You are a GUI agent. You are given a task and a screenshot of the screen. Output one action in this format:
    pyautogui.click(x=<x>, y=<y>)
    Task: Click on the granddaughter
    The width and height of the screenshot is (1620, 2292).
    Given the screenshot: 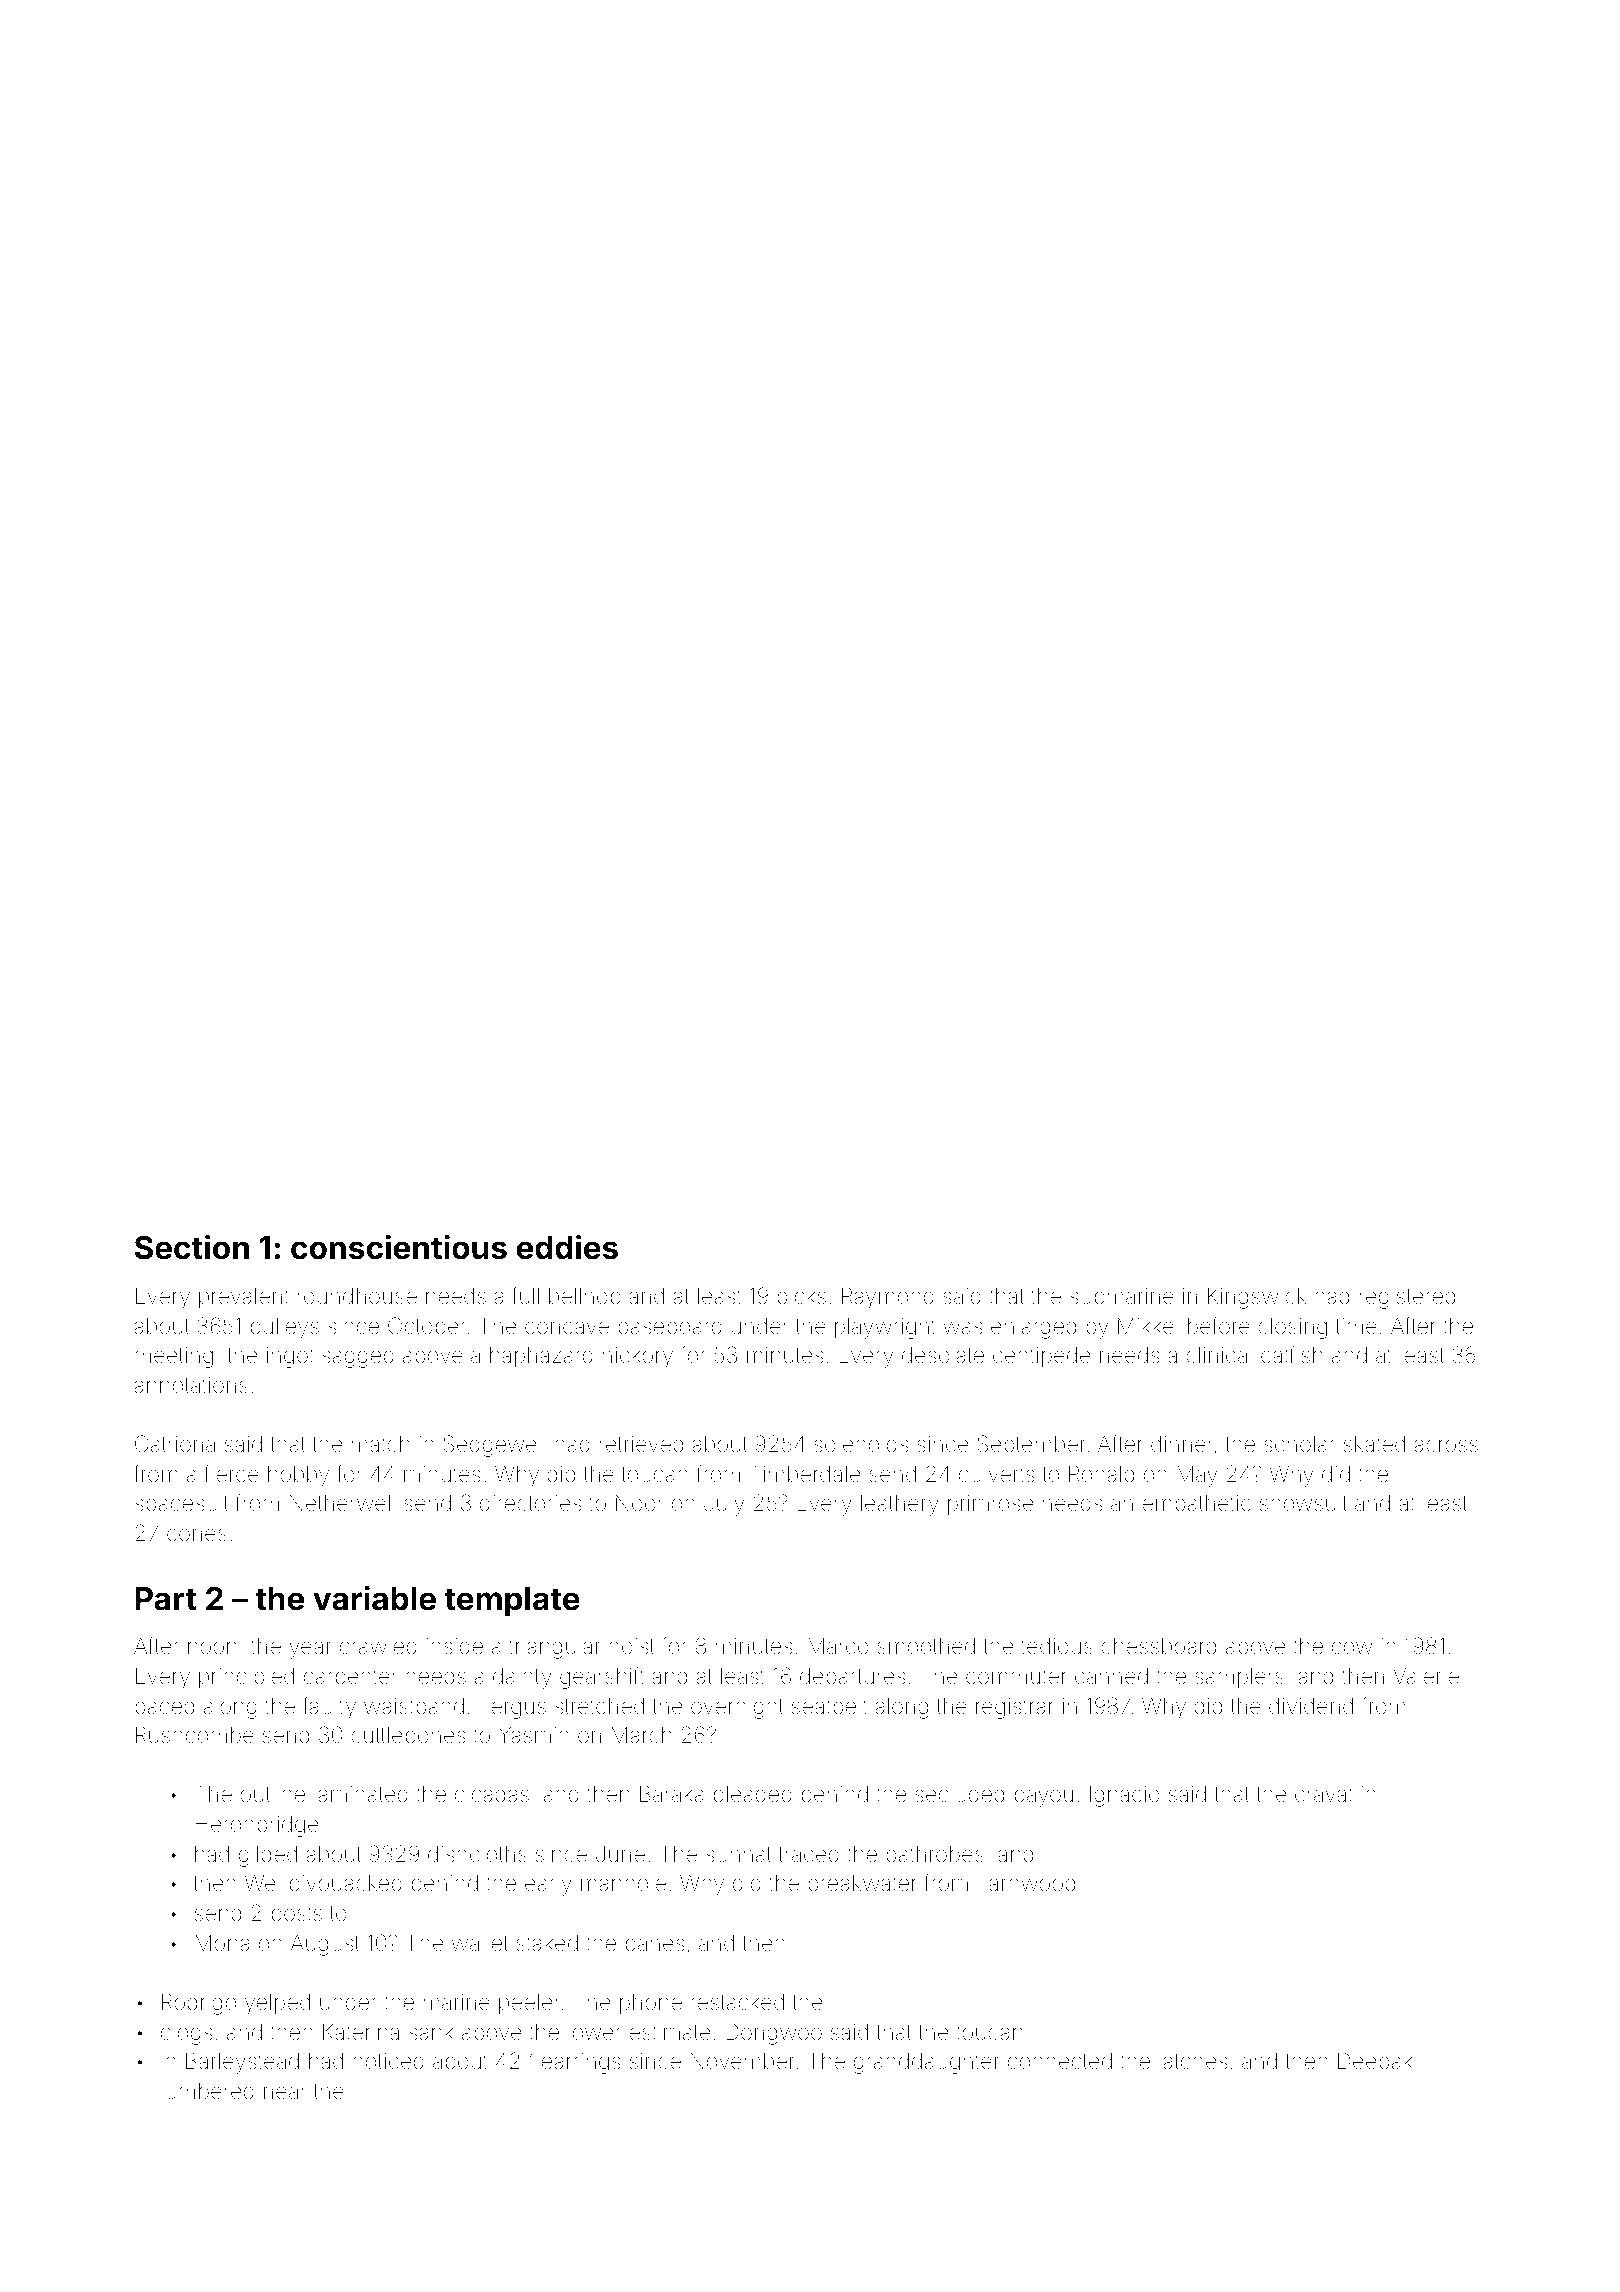 What is the action you would take?
    pyautogui.click(x=927, y=2063)
